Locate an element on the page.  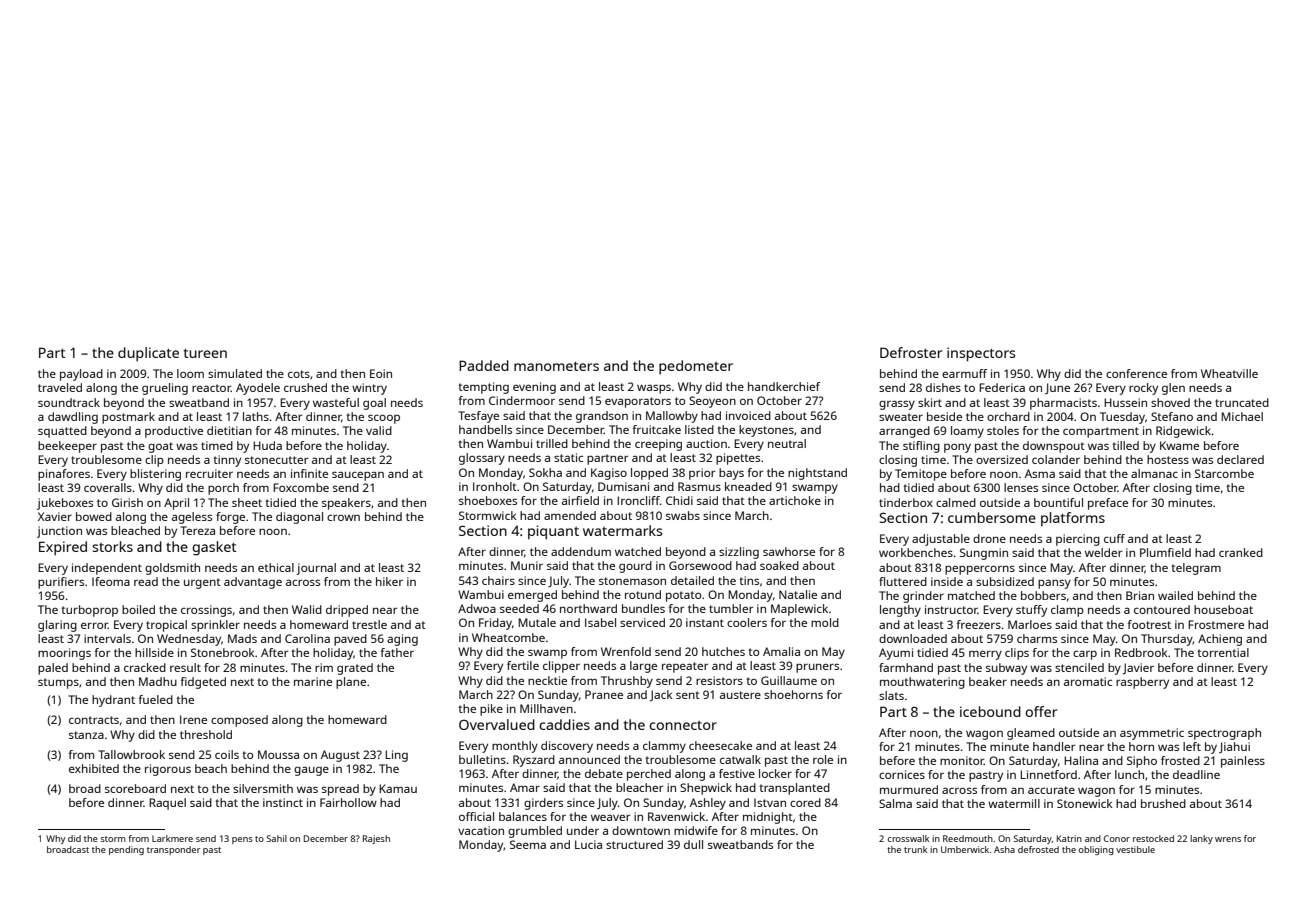
Walid is located at coordinates (307, 609).
